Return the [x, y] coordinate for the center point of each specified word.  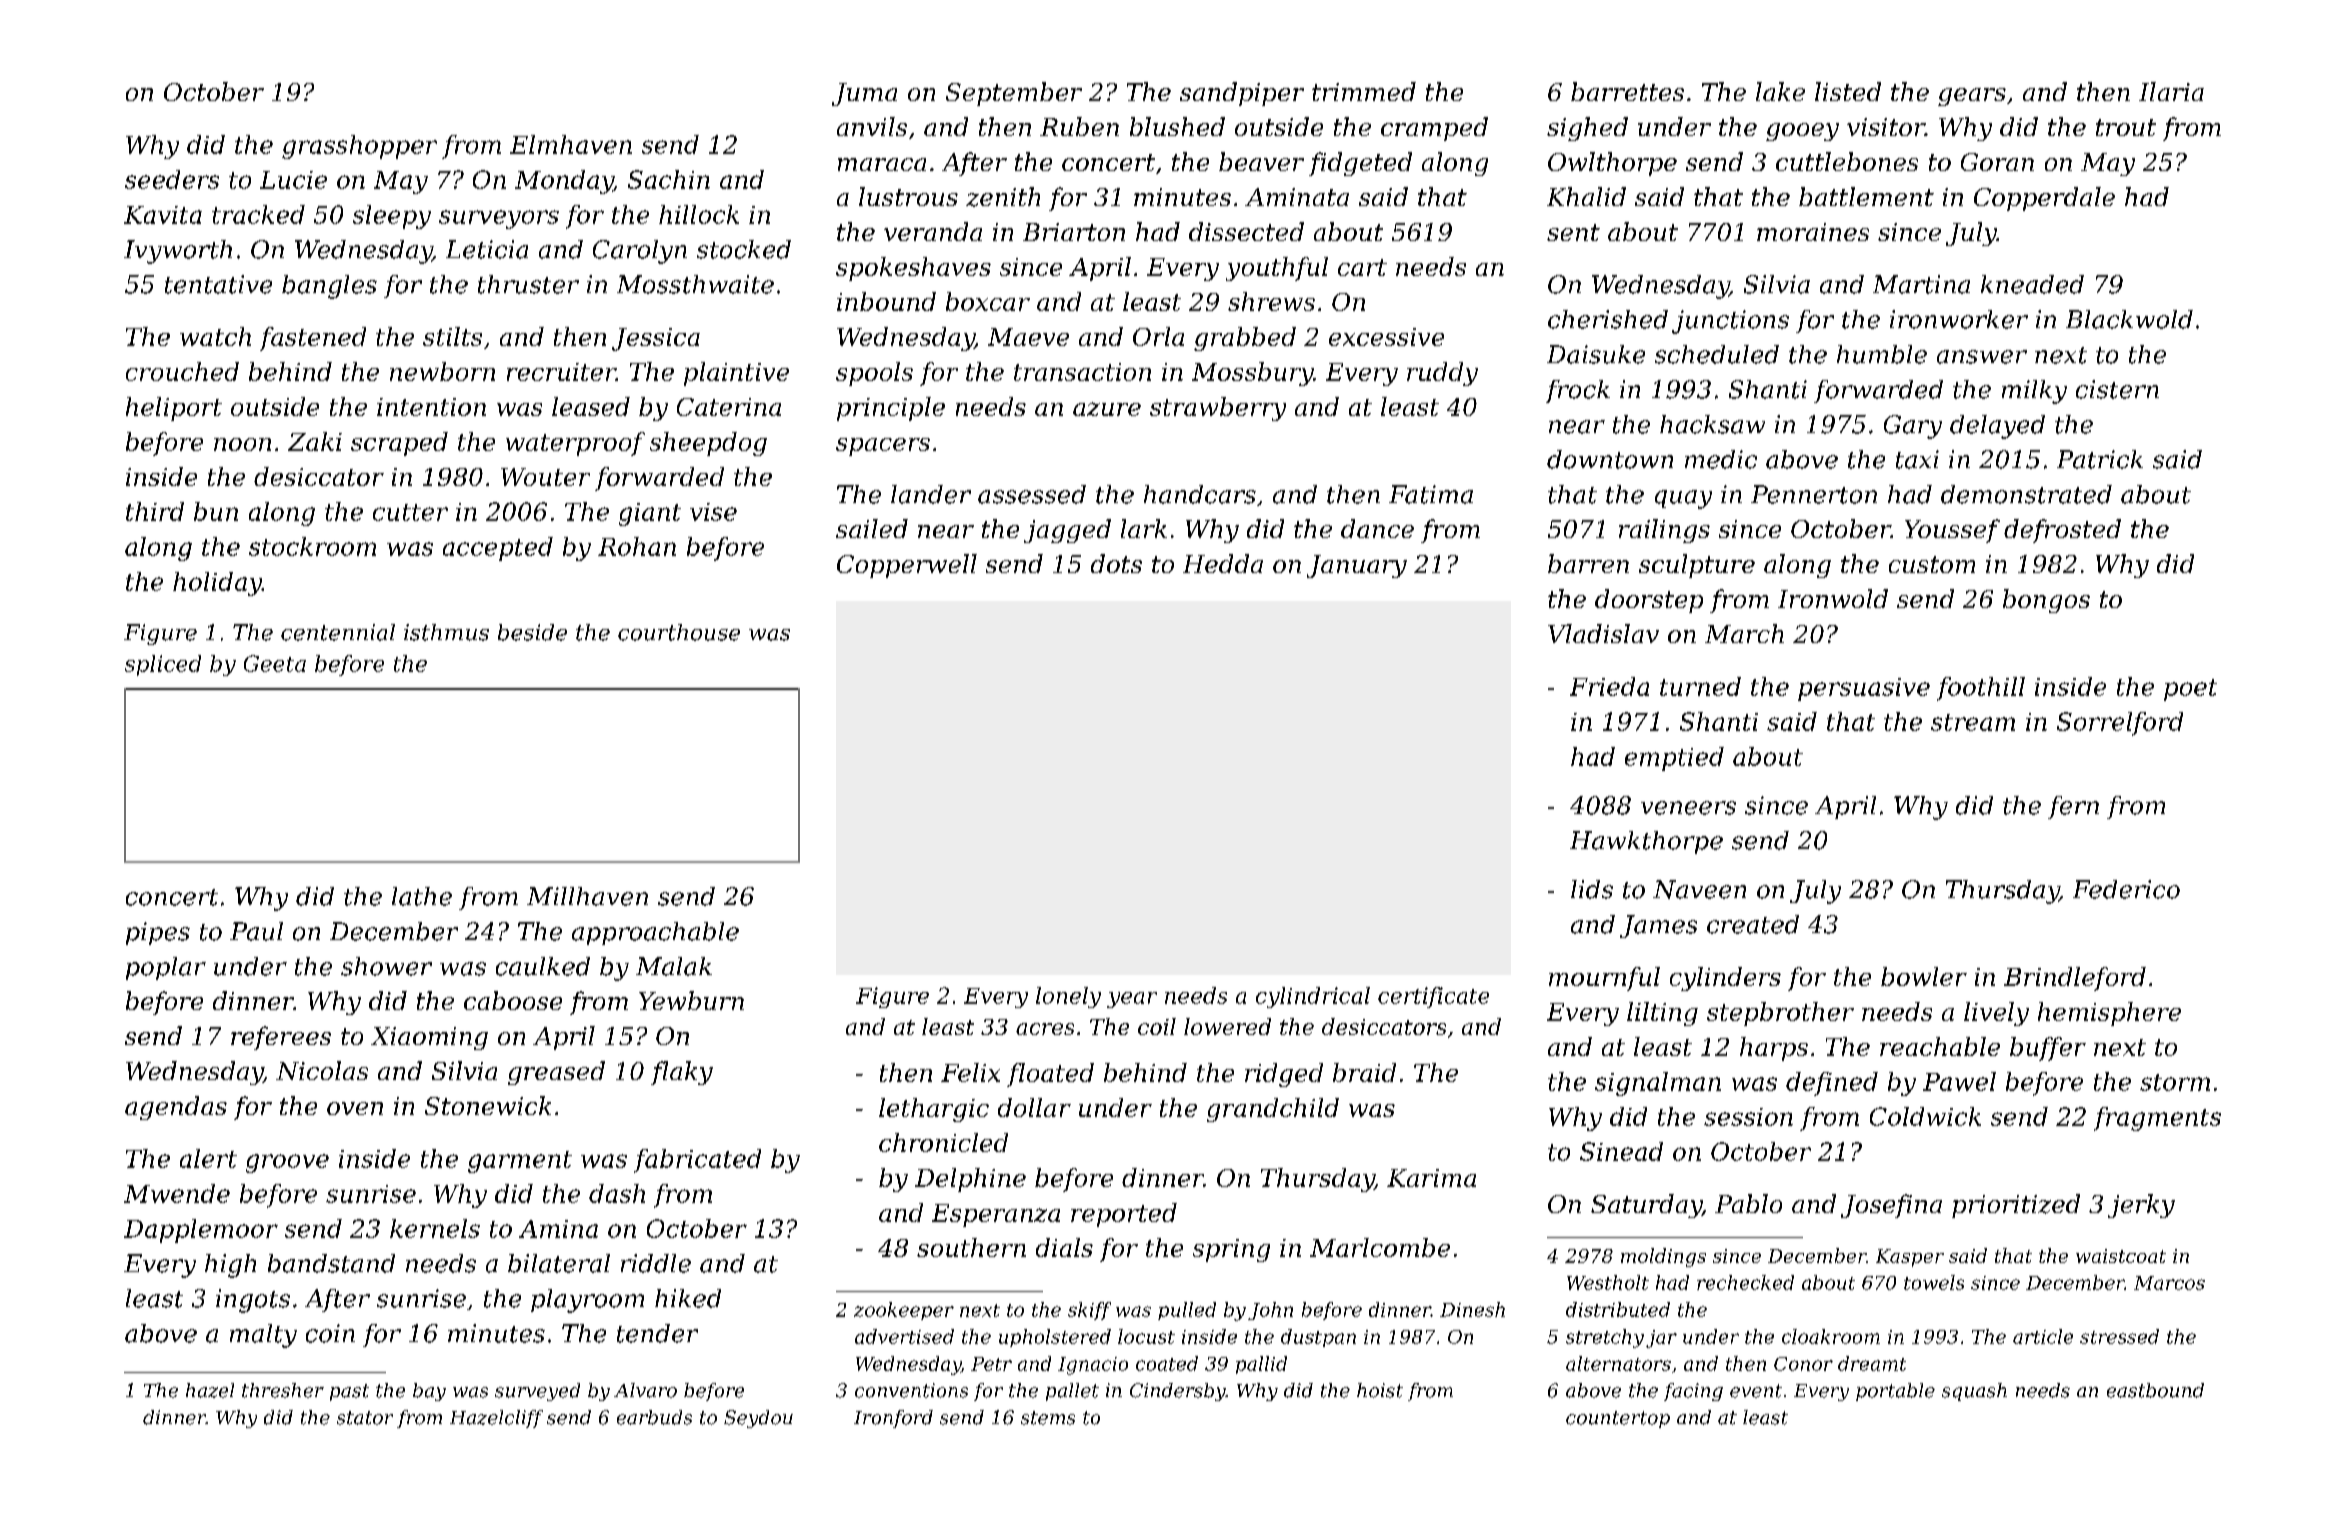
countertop [1618, 1419]
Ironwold [1833, 598]
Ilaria [2171, 91]
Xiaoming [429, 1038]
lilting [1662, 1014]
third [155, 511]
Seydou [758, 1419]
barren [1588, 563]
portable [1895, 1392]
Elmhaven [571, 144]
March [1744, 633]
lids [1592, 889]
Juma [864, 94]
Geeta [275, 663]
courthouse [679, 632]
